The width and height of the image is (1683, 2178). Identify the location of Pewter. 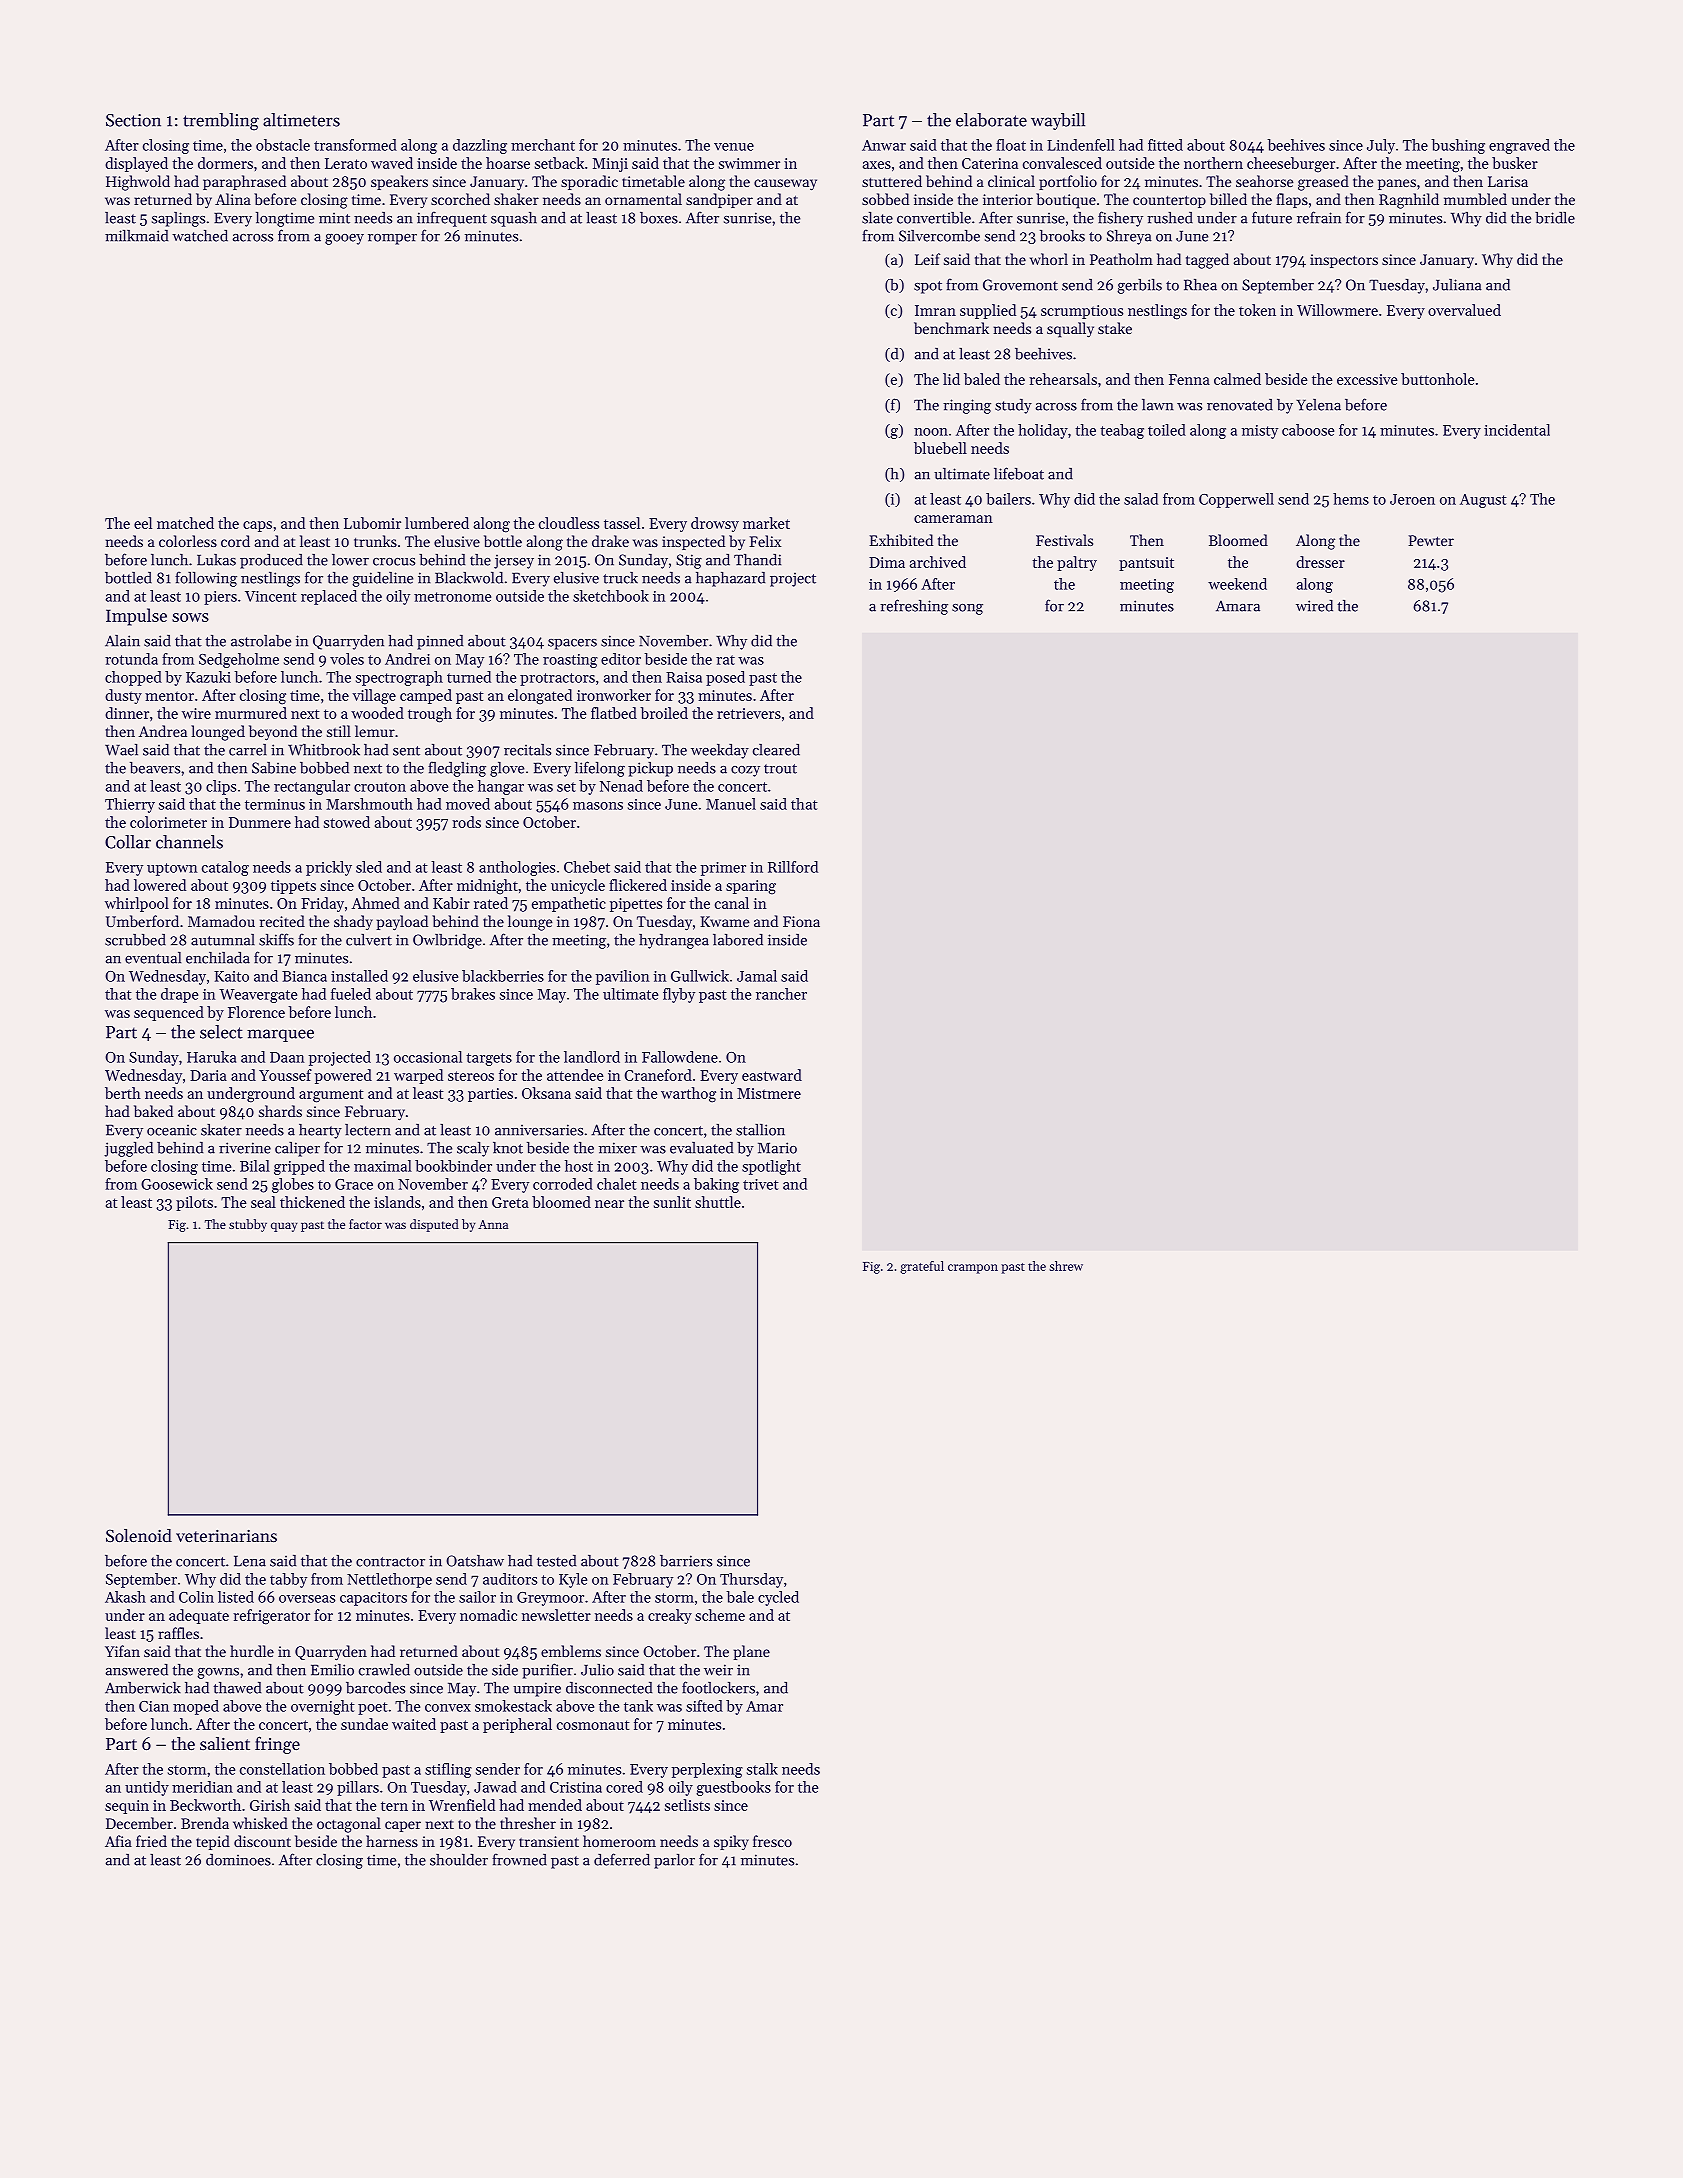
(1431, 540).
